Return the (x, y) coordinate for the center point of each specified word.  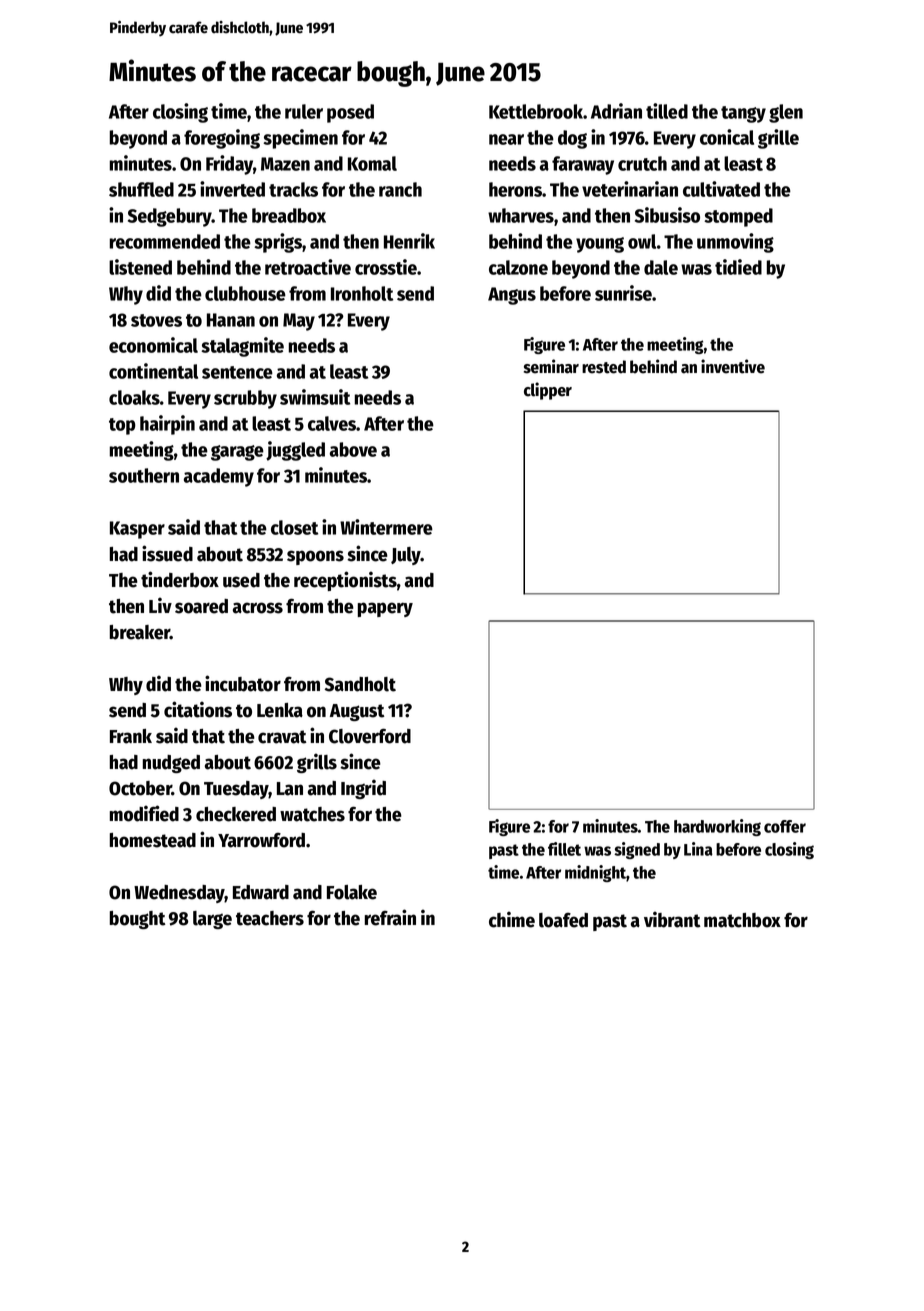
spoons (315, 557)
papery (385, 609)
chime (512, 919)
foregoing (222, 139)
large (212, 920)
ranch (400, 189)
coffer (785, 826)
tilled (667, 111)
